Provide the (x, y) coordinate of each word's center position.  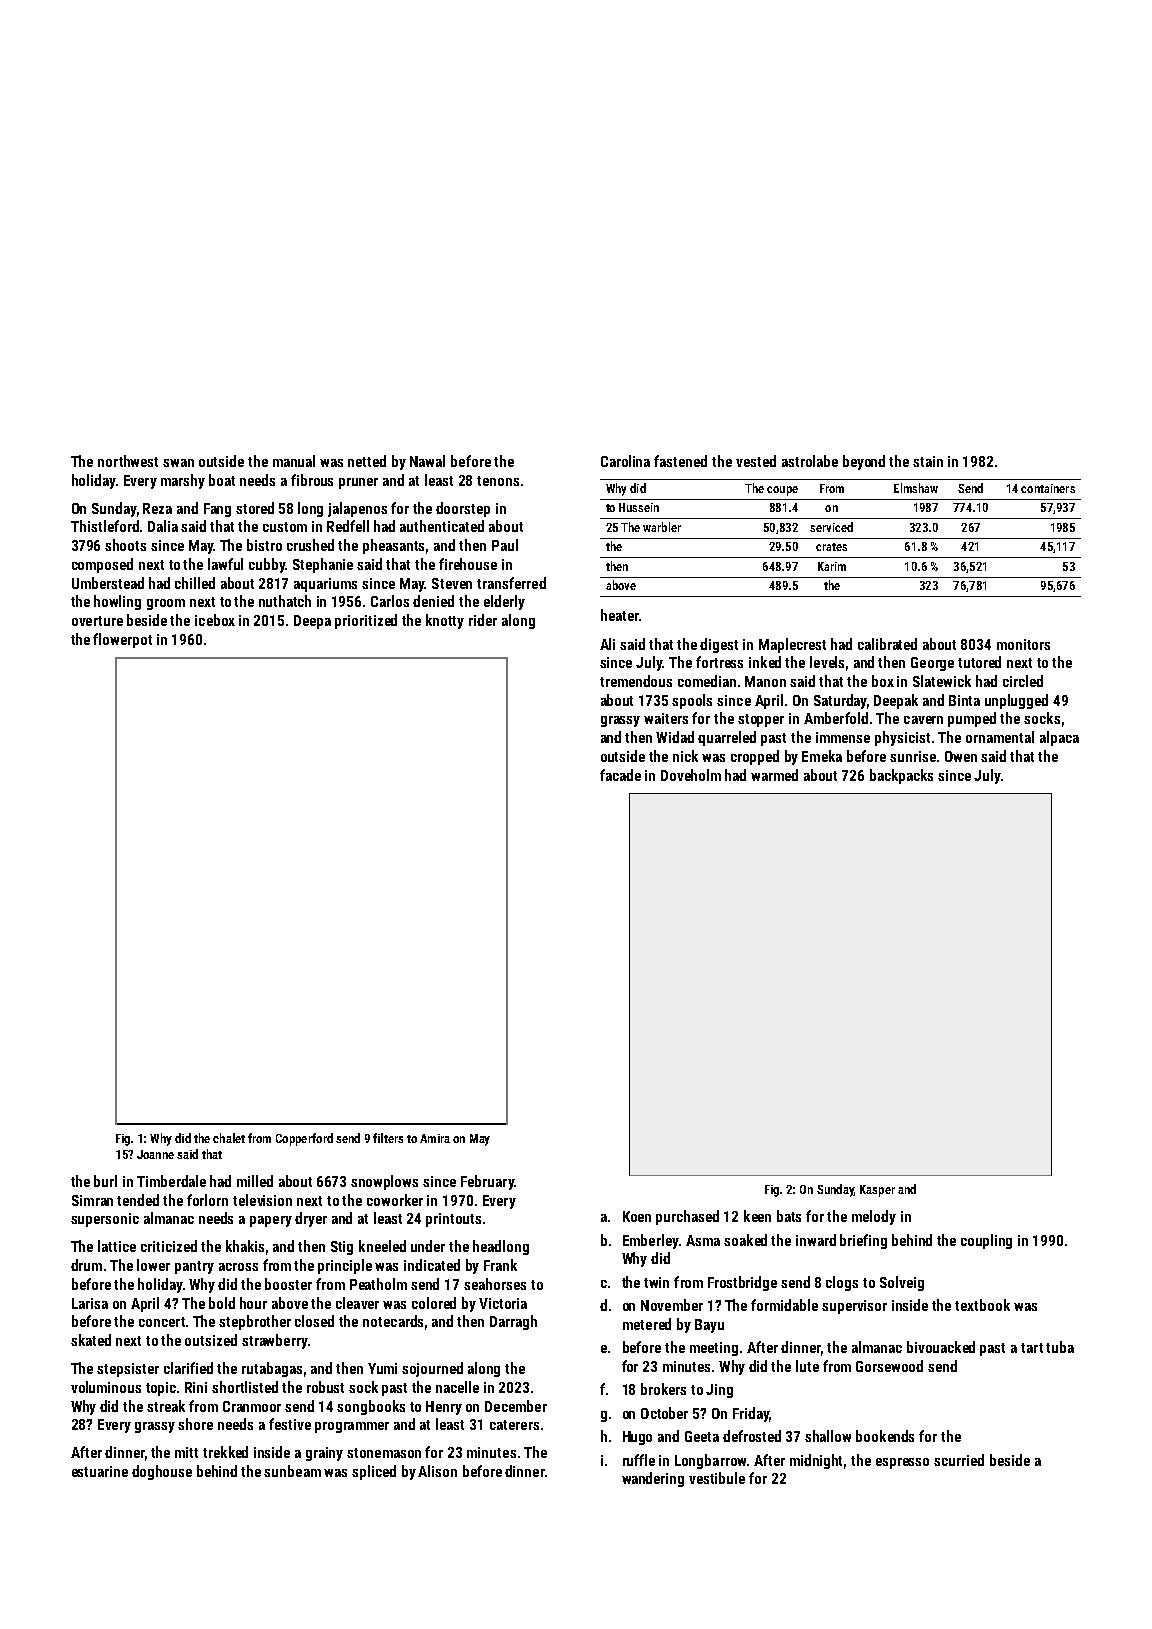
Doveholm (691, 775)
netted (367, 461)
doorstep (463, 509)
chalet (229, 1138)
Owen (961, 756)
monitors (1023, 644)
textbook (982, 1305)
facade (620, 775)
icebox (215, 620)
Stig (342, 1248)
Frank (500, 1265)
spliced (374, 1472)
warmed (774, 775)
